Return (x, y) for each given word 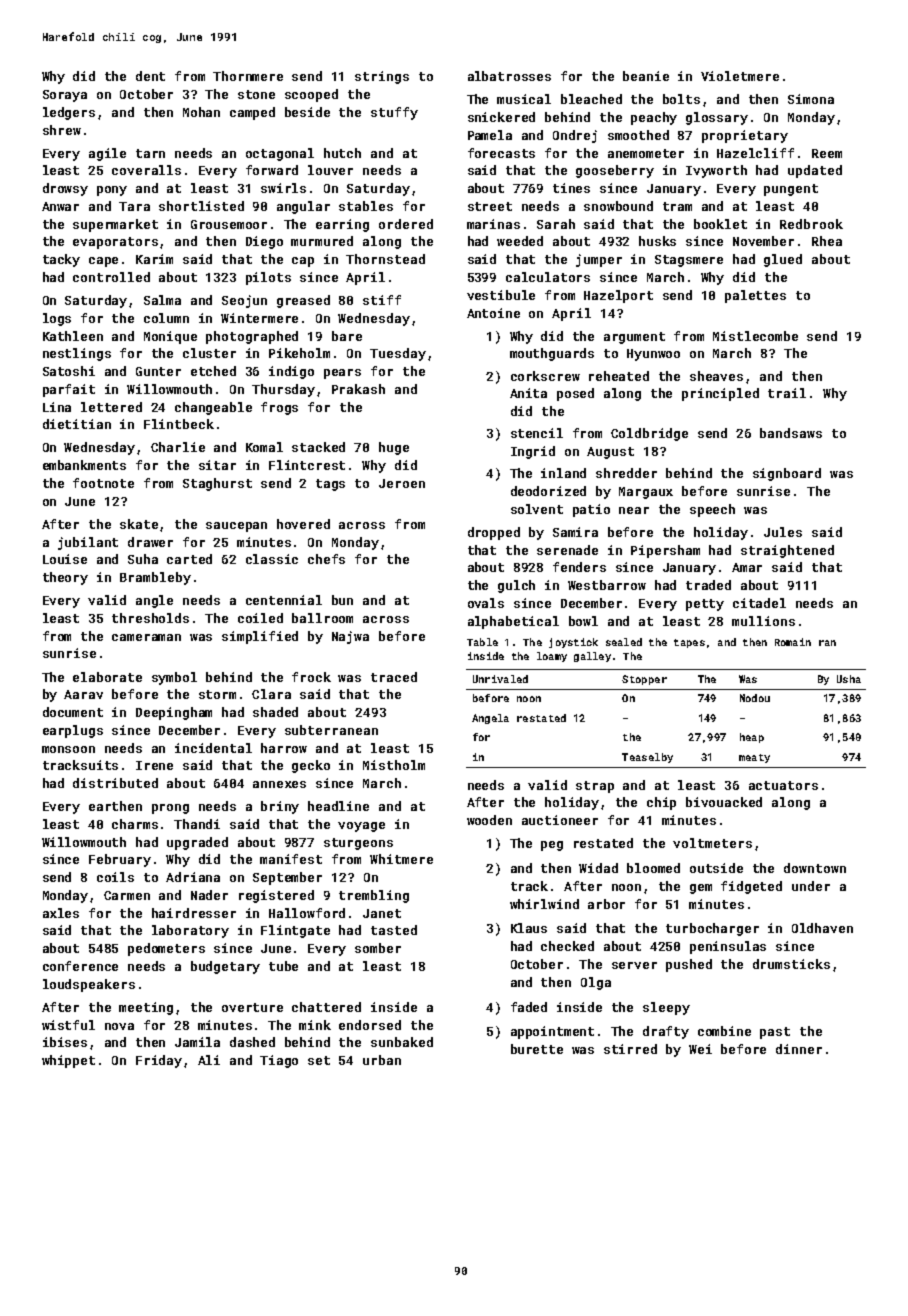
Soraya (65, 96)
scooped (311, 95)
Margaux (646, 493)
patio (591, 510)
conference (80, 966)
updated (815, 171)
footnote (103, 483)
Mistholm (394, 765)
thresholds (150, 618)
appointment (552, 1032)
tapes (689, 643)
